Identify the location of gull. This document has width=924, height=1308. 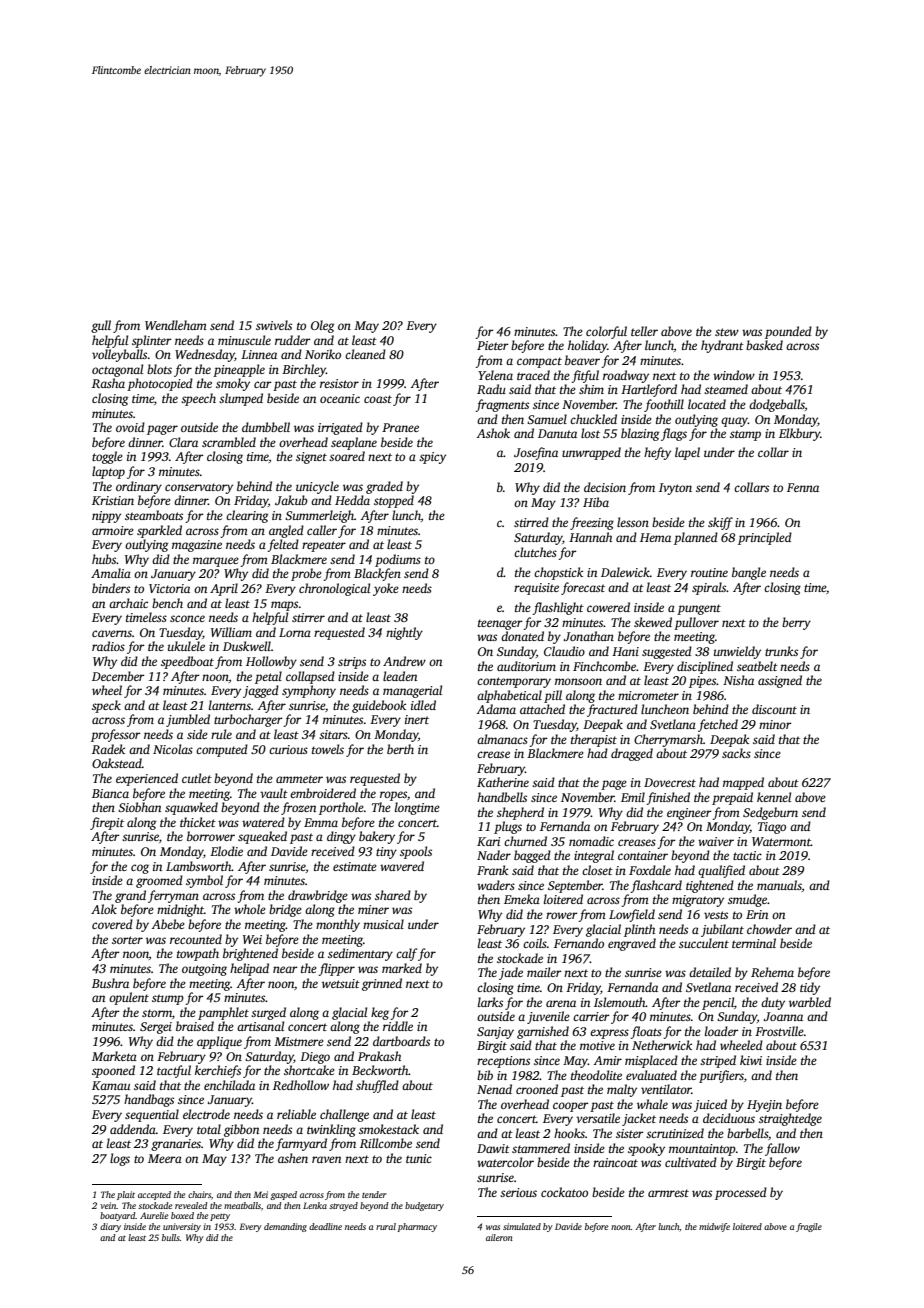
(101, 326).
